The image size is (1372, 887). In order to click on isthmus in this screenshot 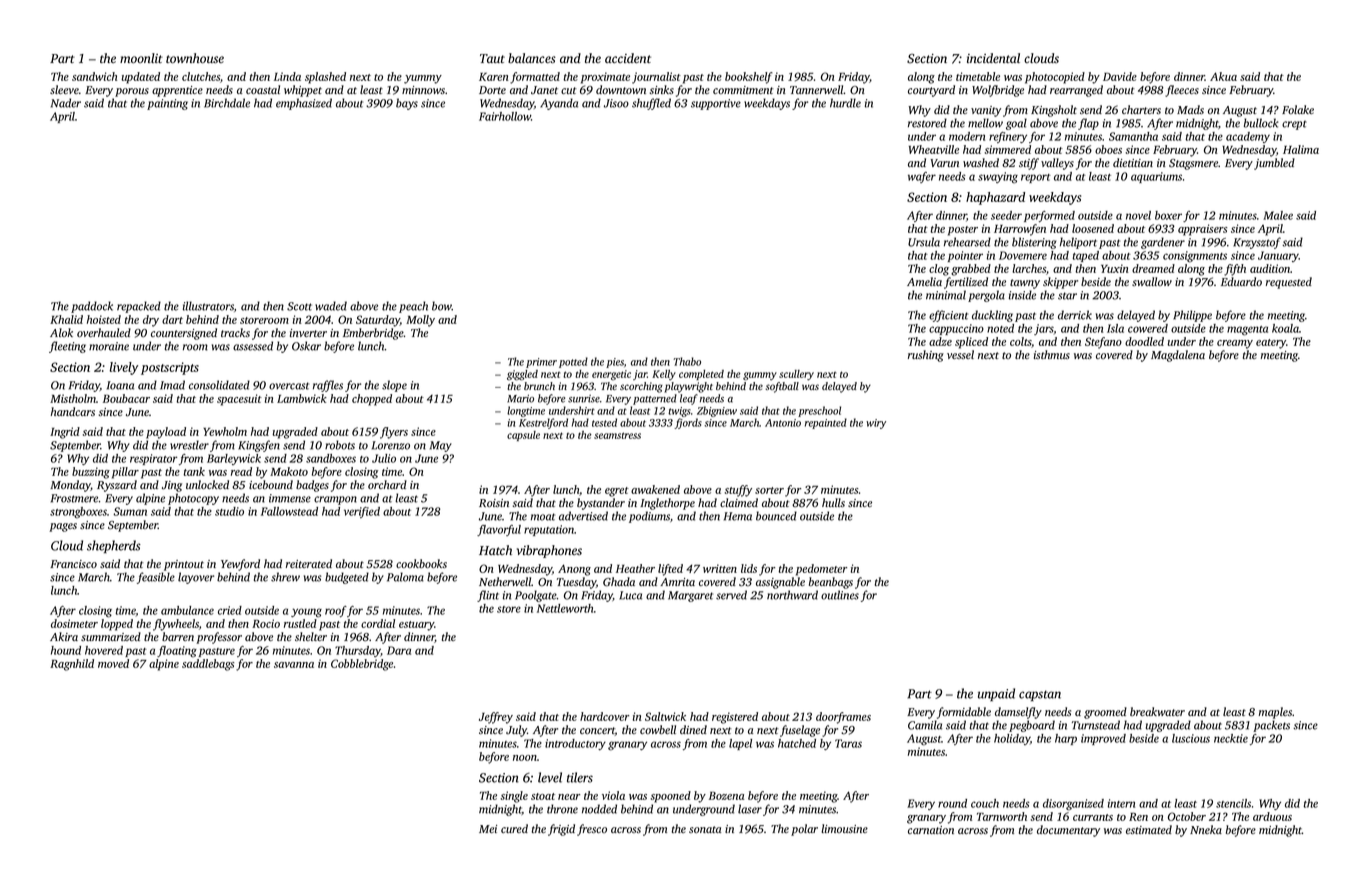, I will do `click(1052, 354)`.
